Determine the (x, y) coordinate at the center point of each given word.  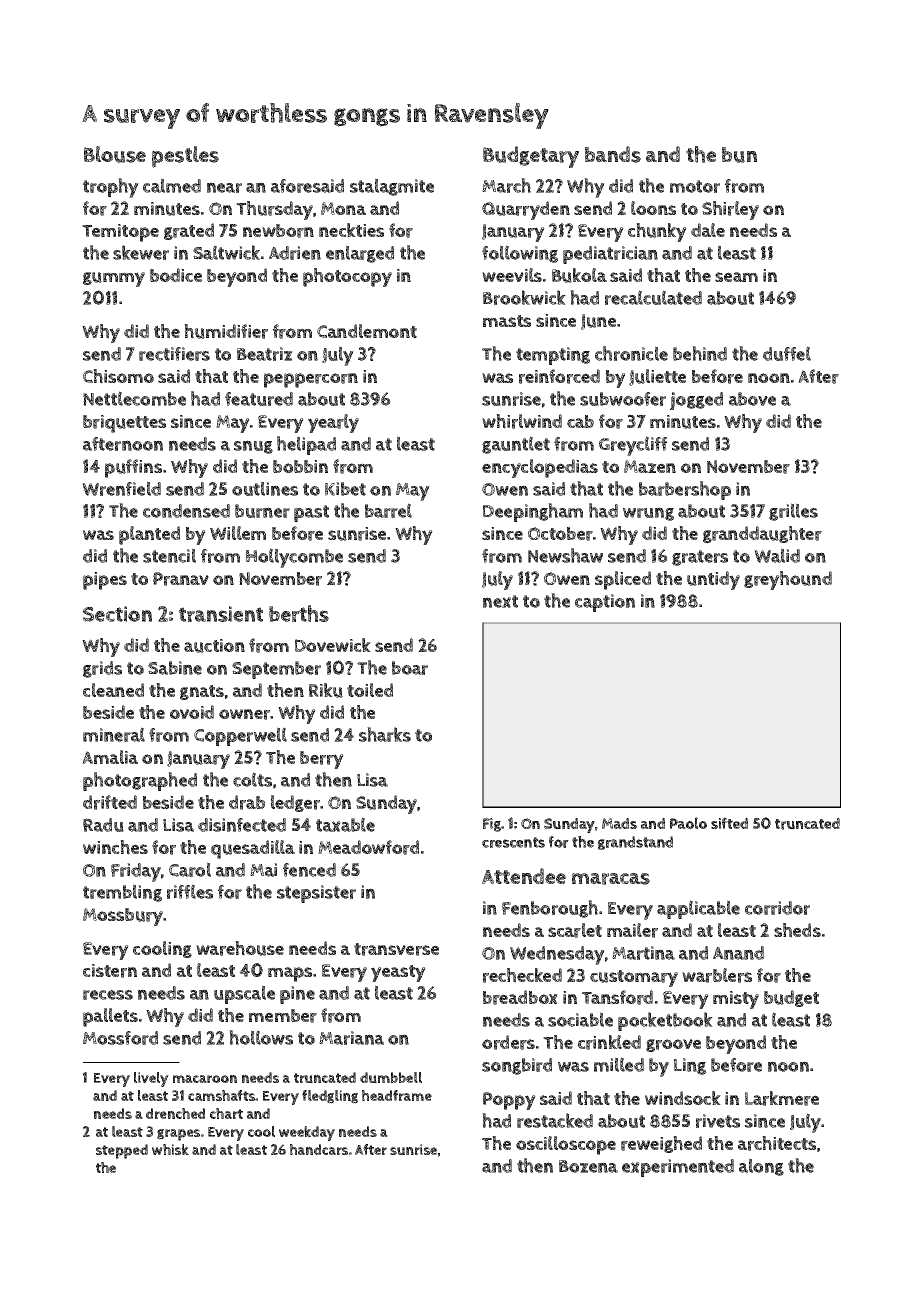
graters (700, 558)
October (560, 534)
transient (221, 614)
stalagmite (392, 187)
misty (736, 1000)
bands (613, 154)
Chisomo (118, 376)
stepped (122, 1151)
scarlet (575, 930)
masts (507, 321)
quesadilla (253, 849)
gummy (114, 279)
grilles (793, 512)
